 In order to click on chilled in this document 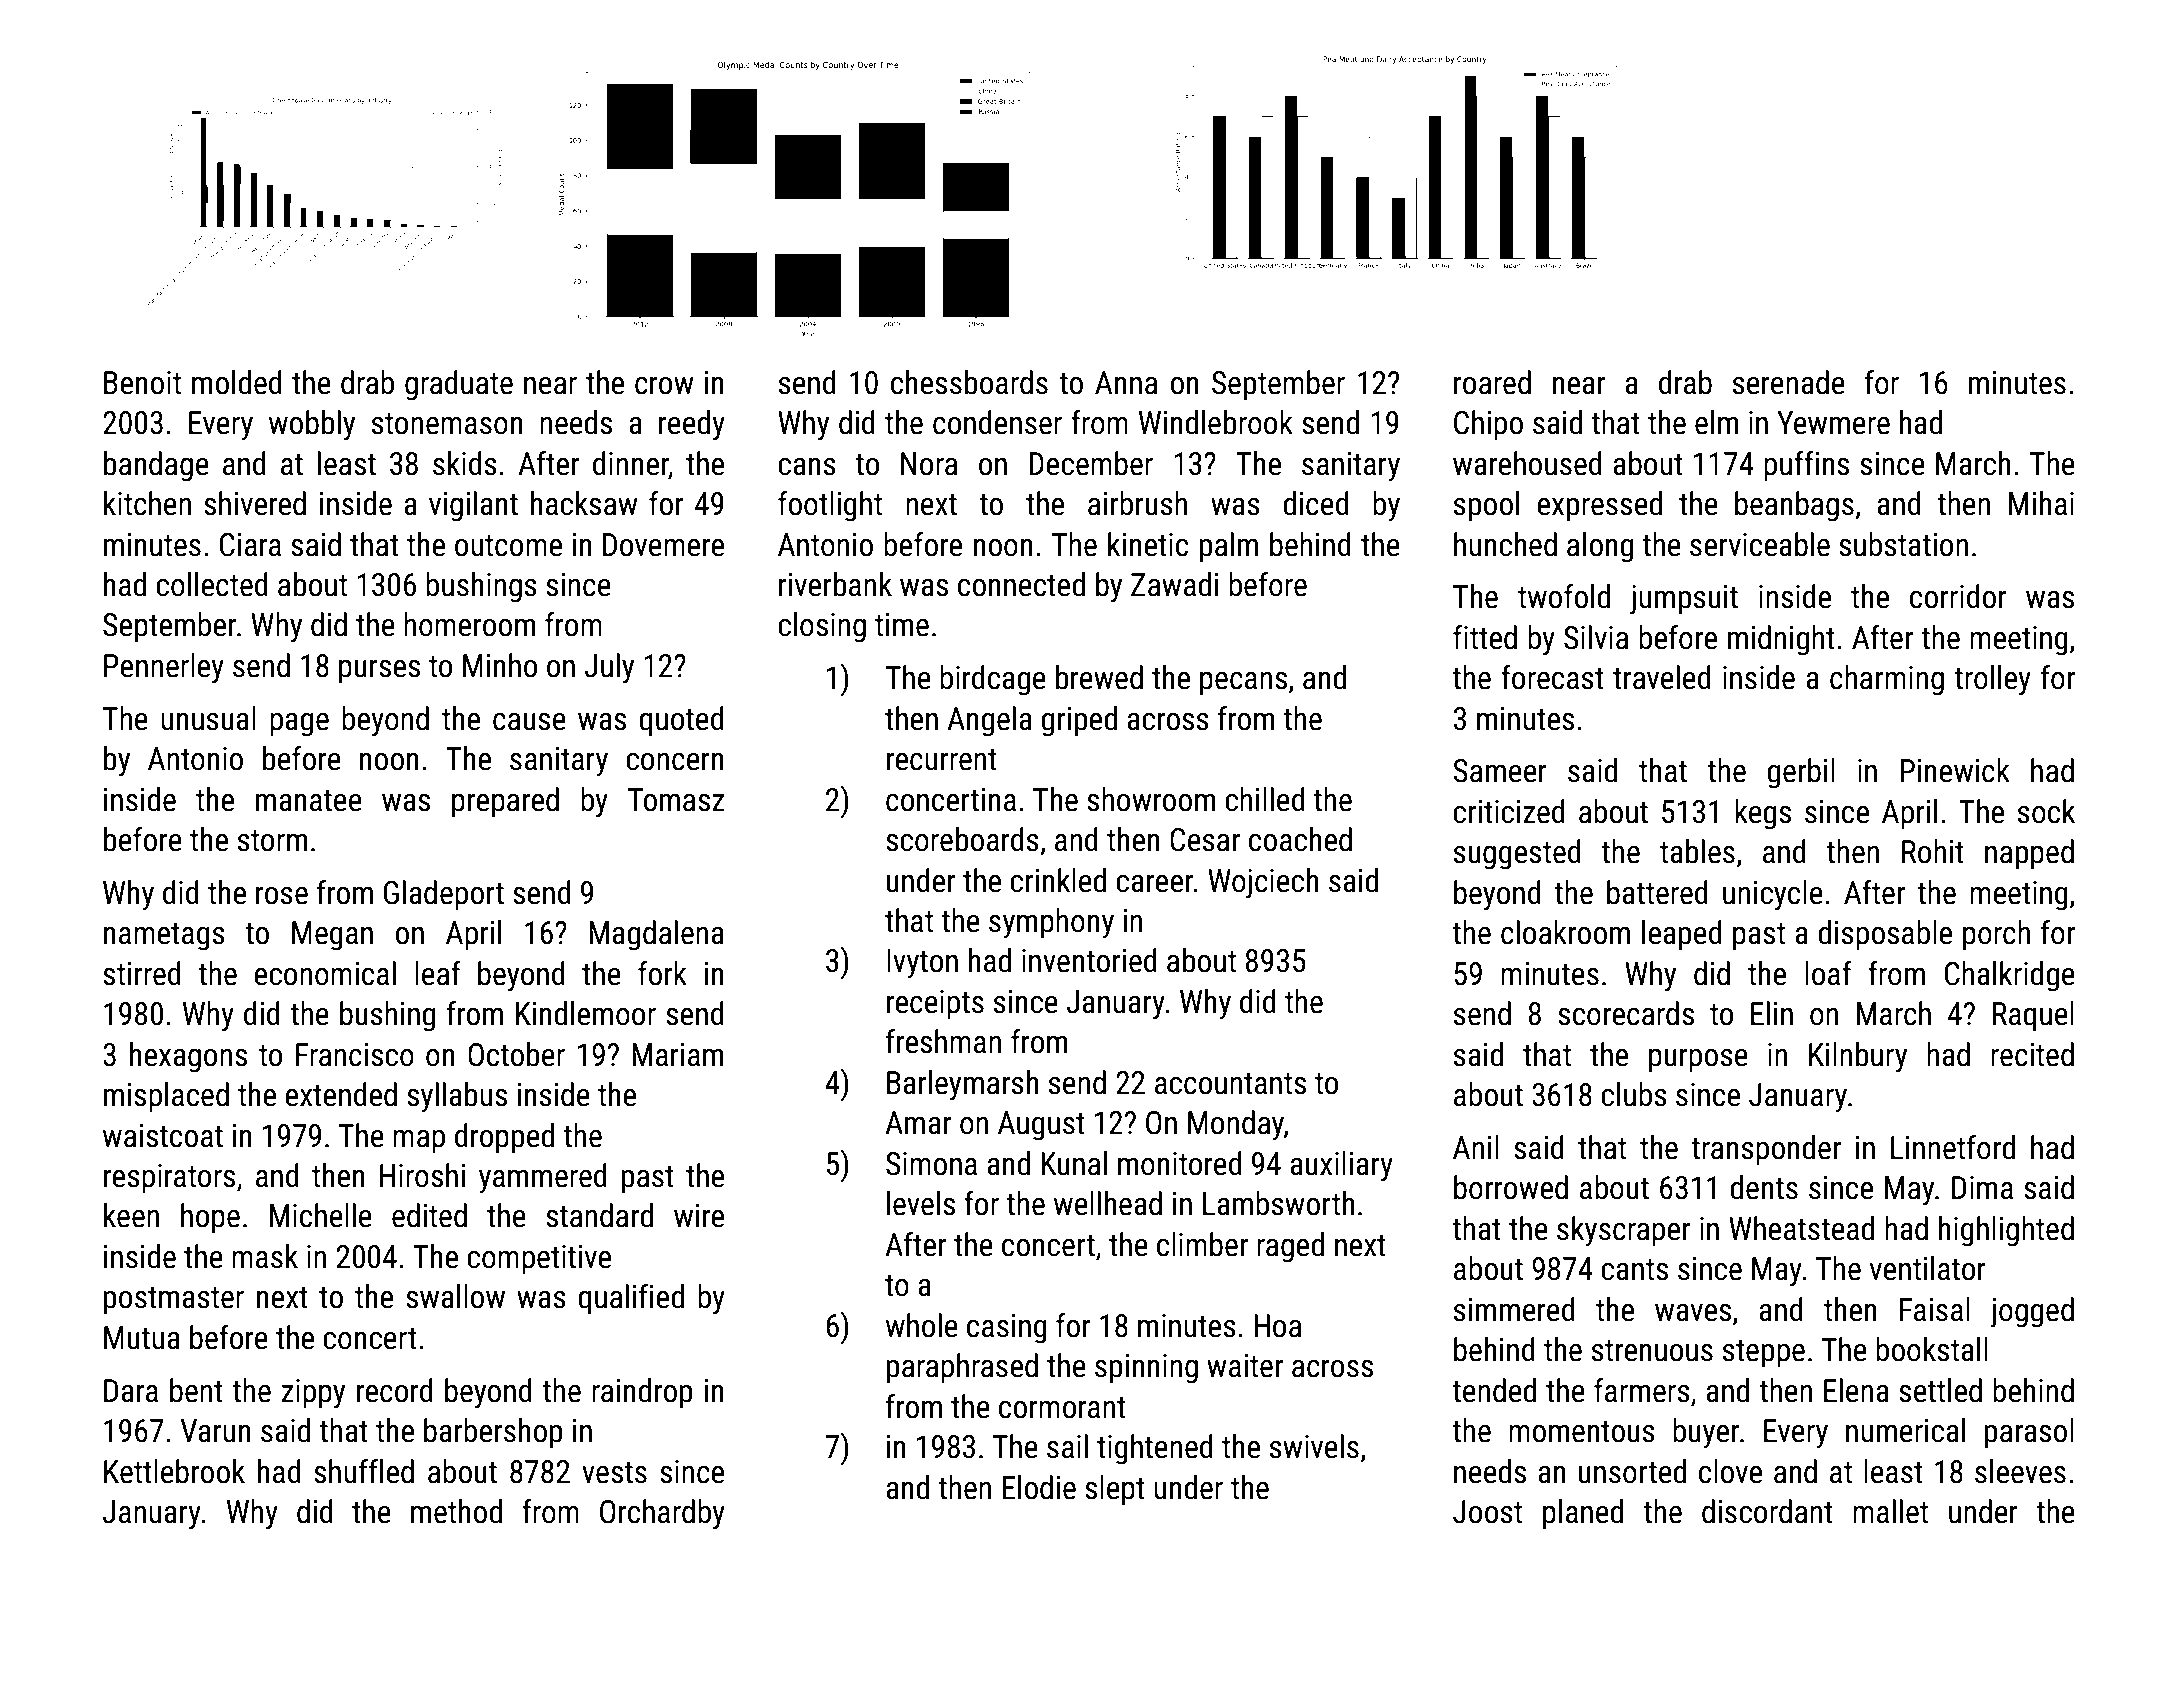, I will do `click(1265, 799)`.
